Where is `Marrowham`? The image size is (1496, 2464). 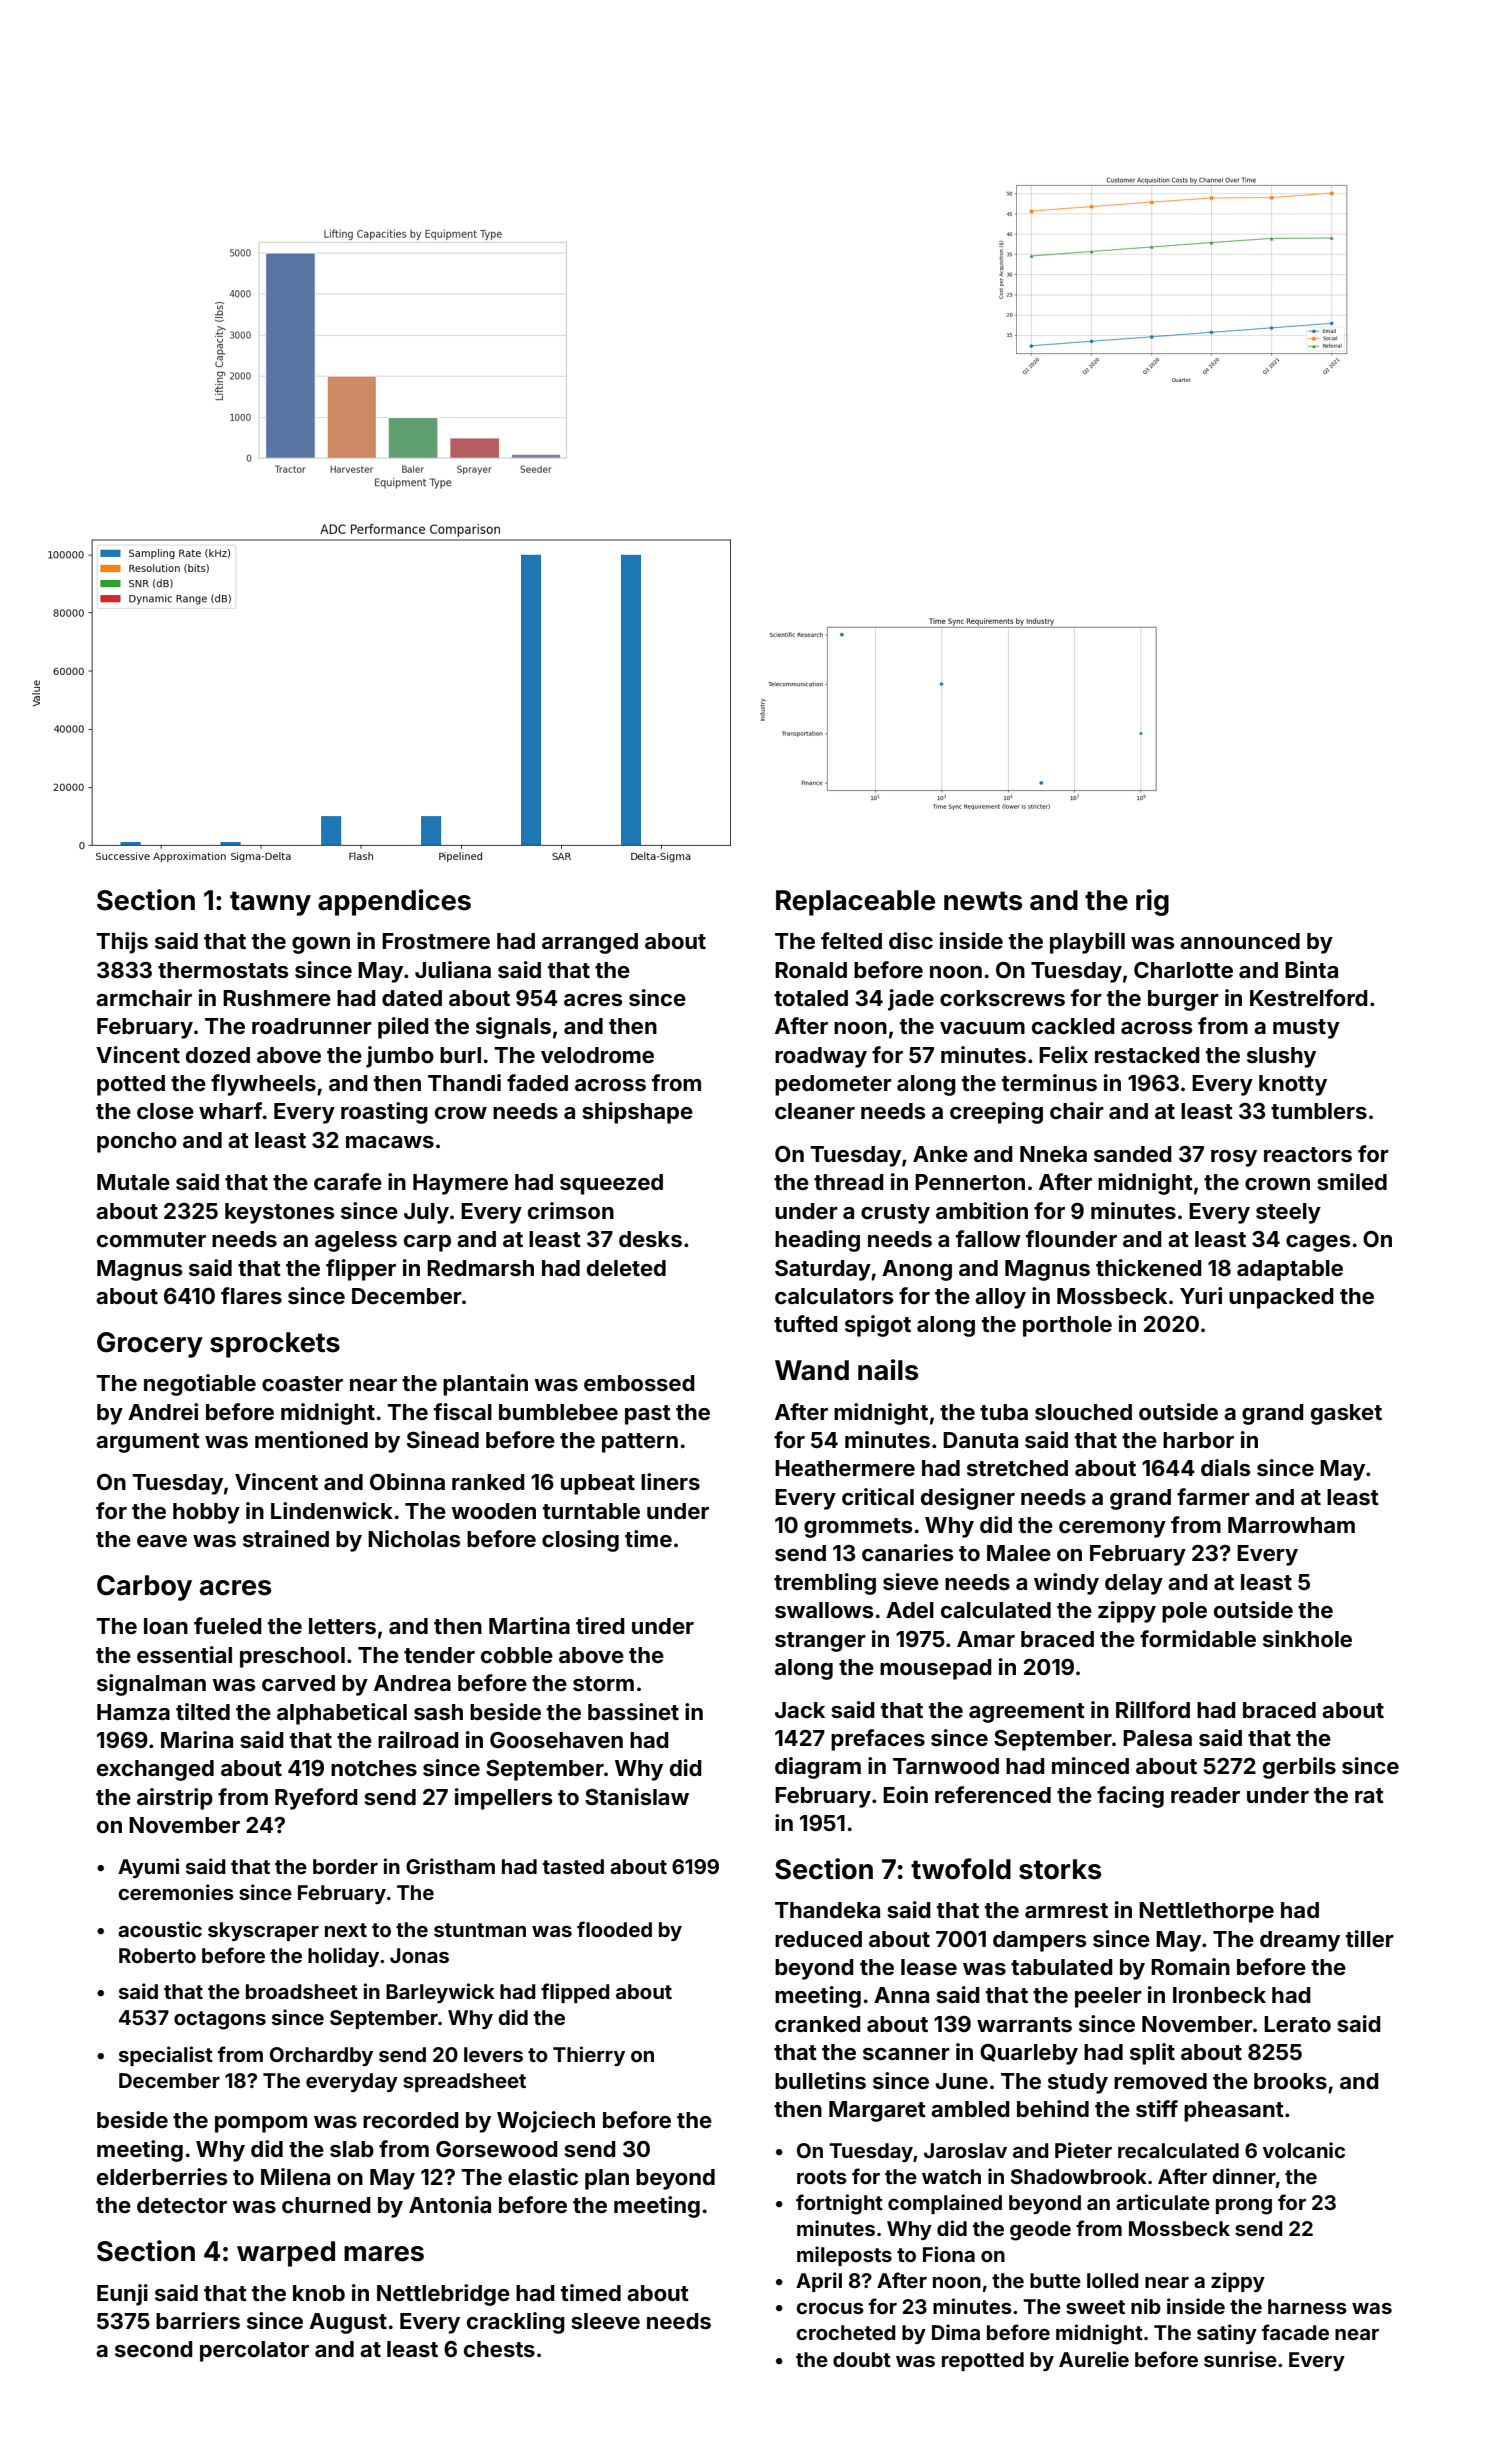 Marrowham is located at coordinates (1291, 1525).
